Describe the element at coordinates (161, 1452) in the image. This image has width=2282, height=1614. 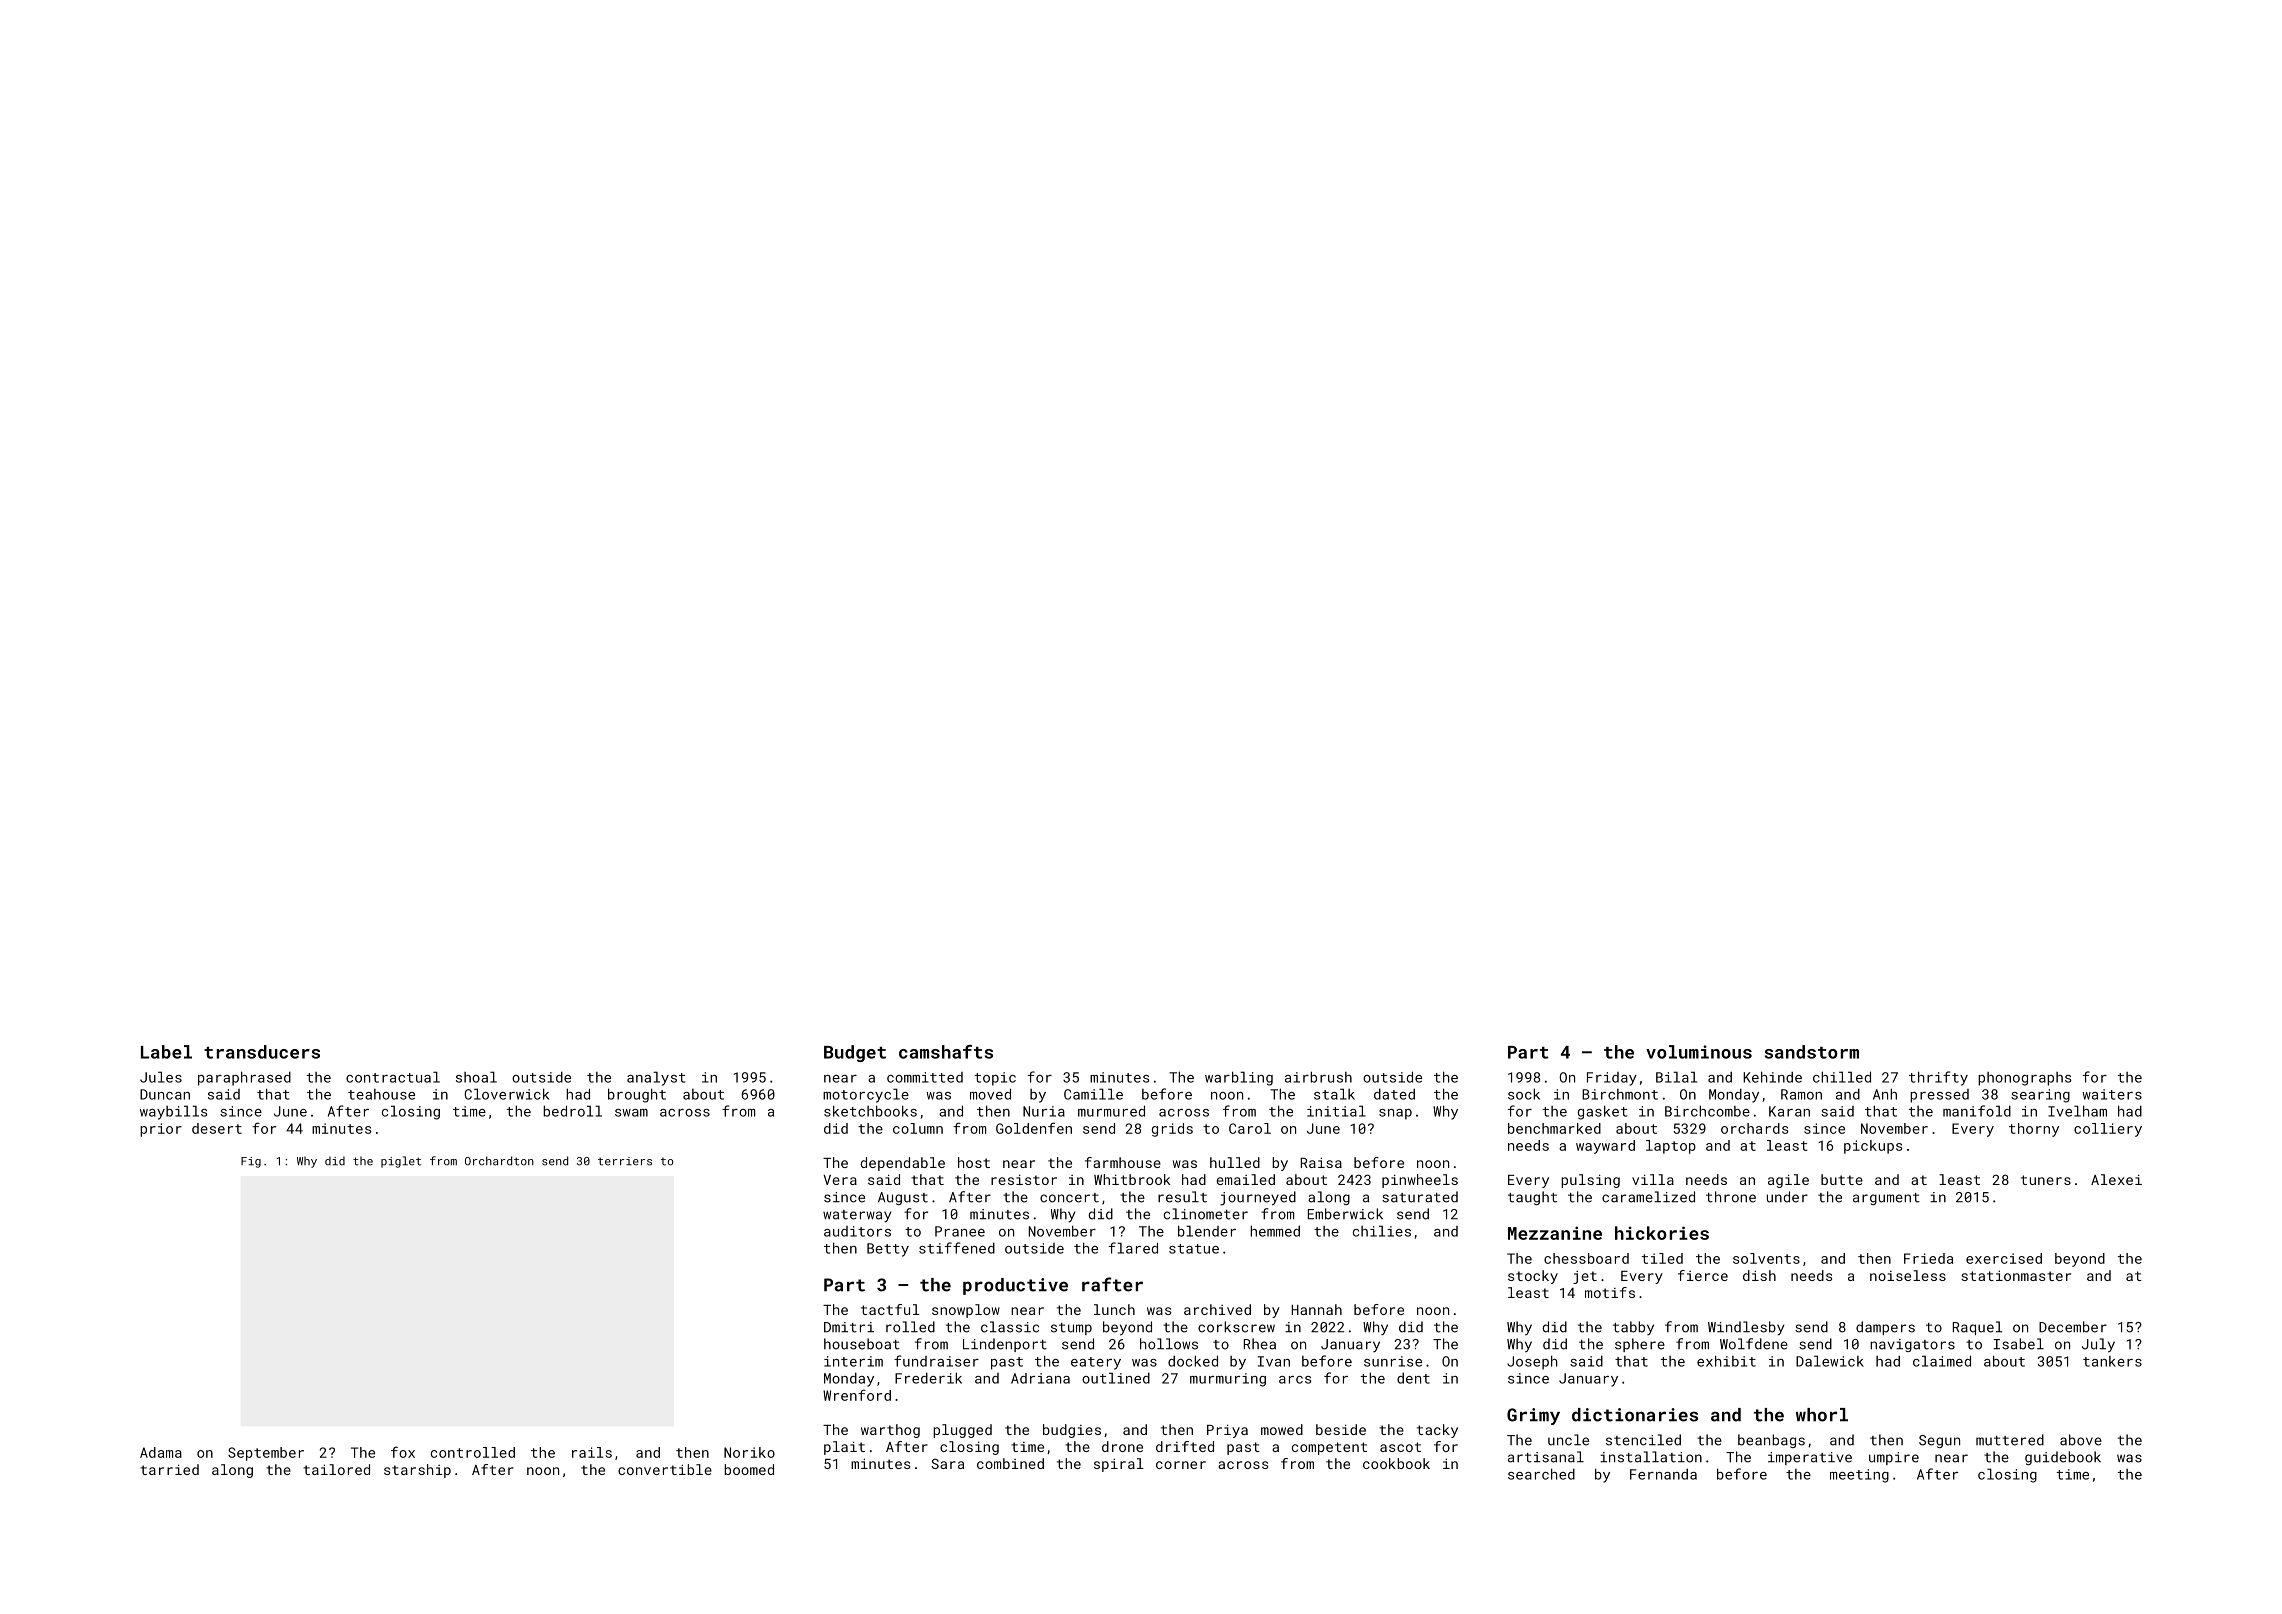
I see `Adama` at that location.
